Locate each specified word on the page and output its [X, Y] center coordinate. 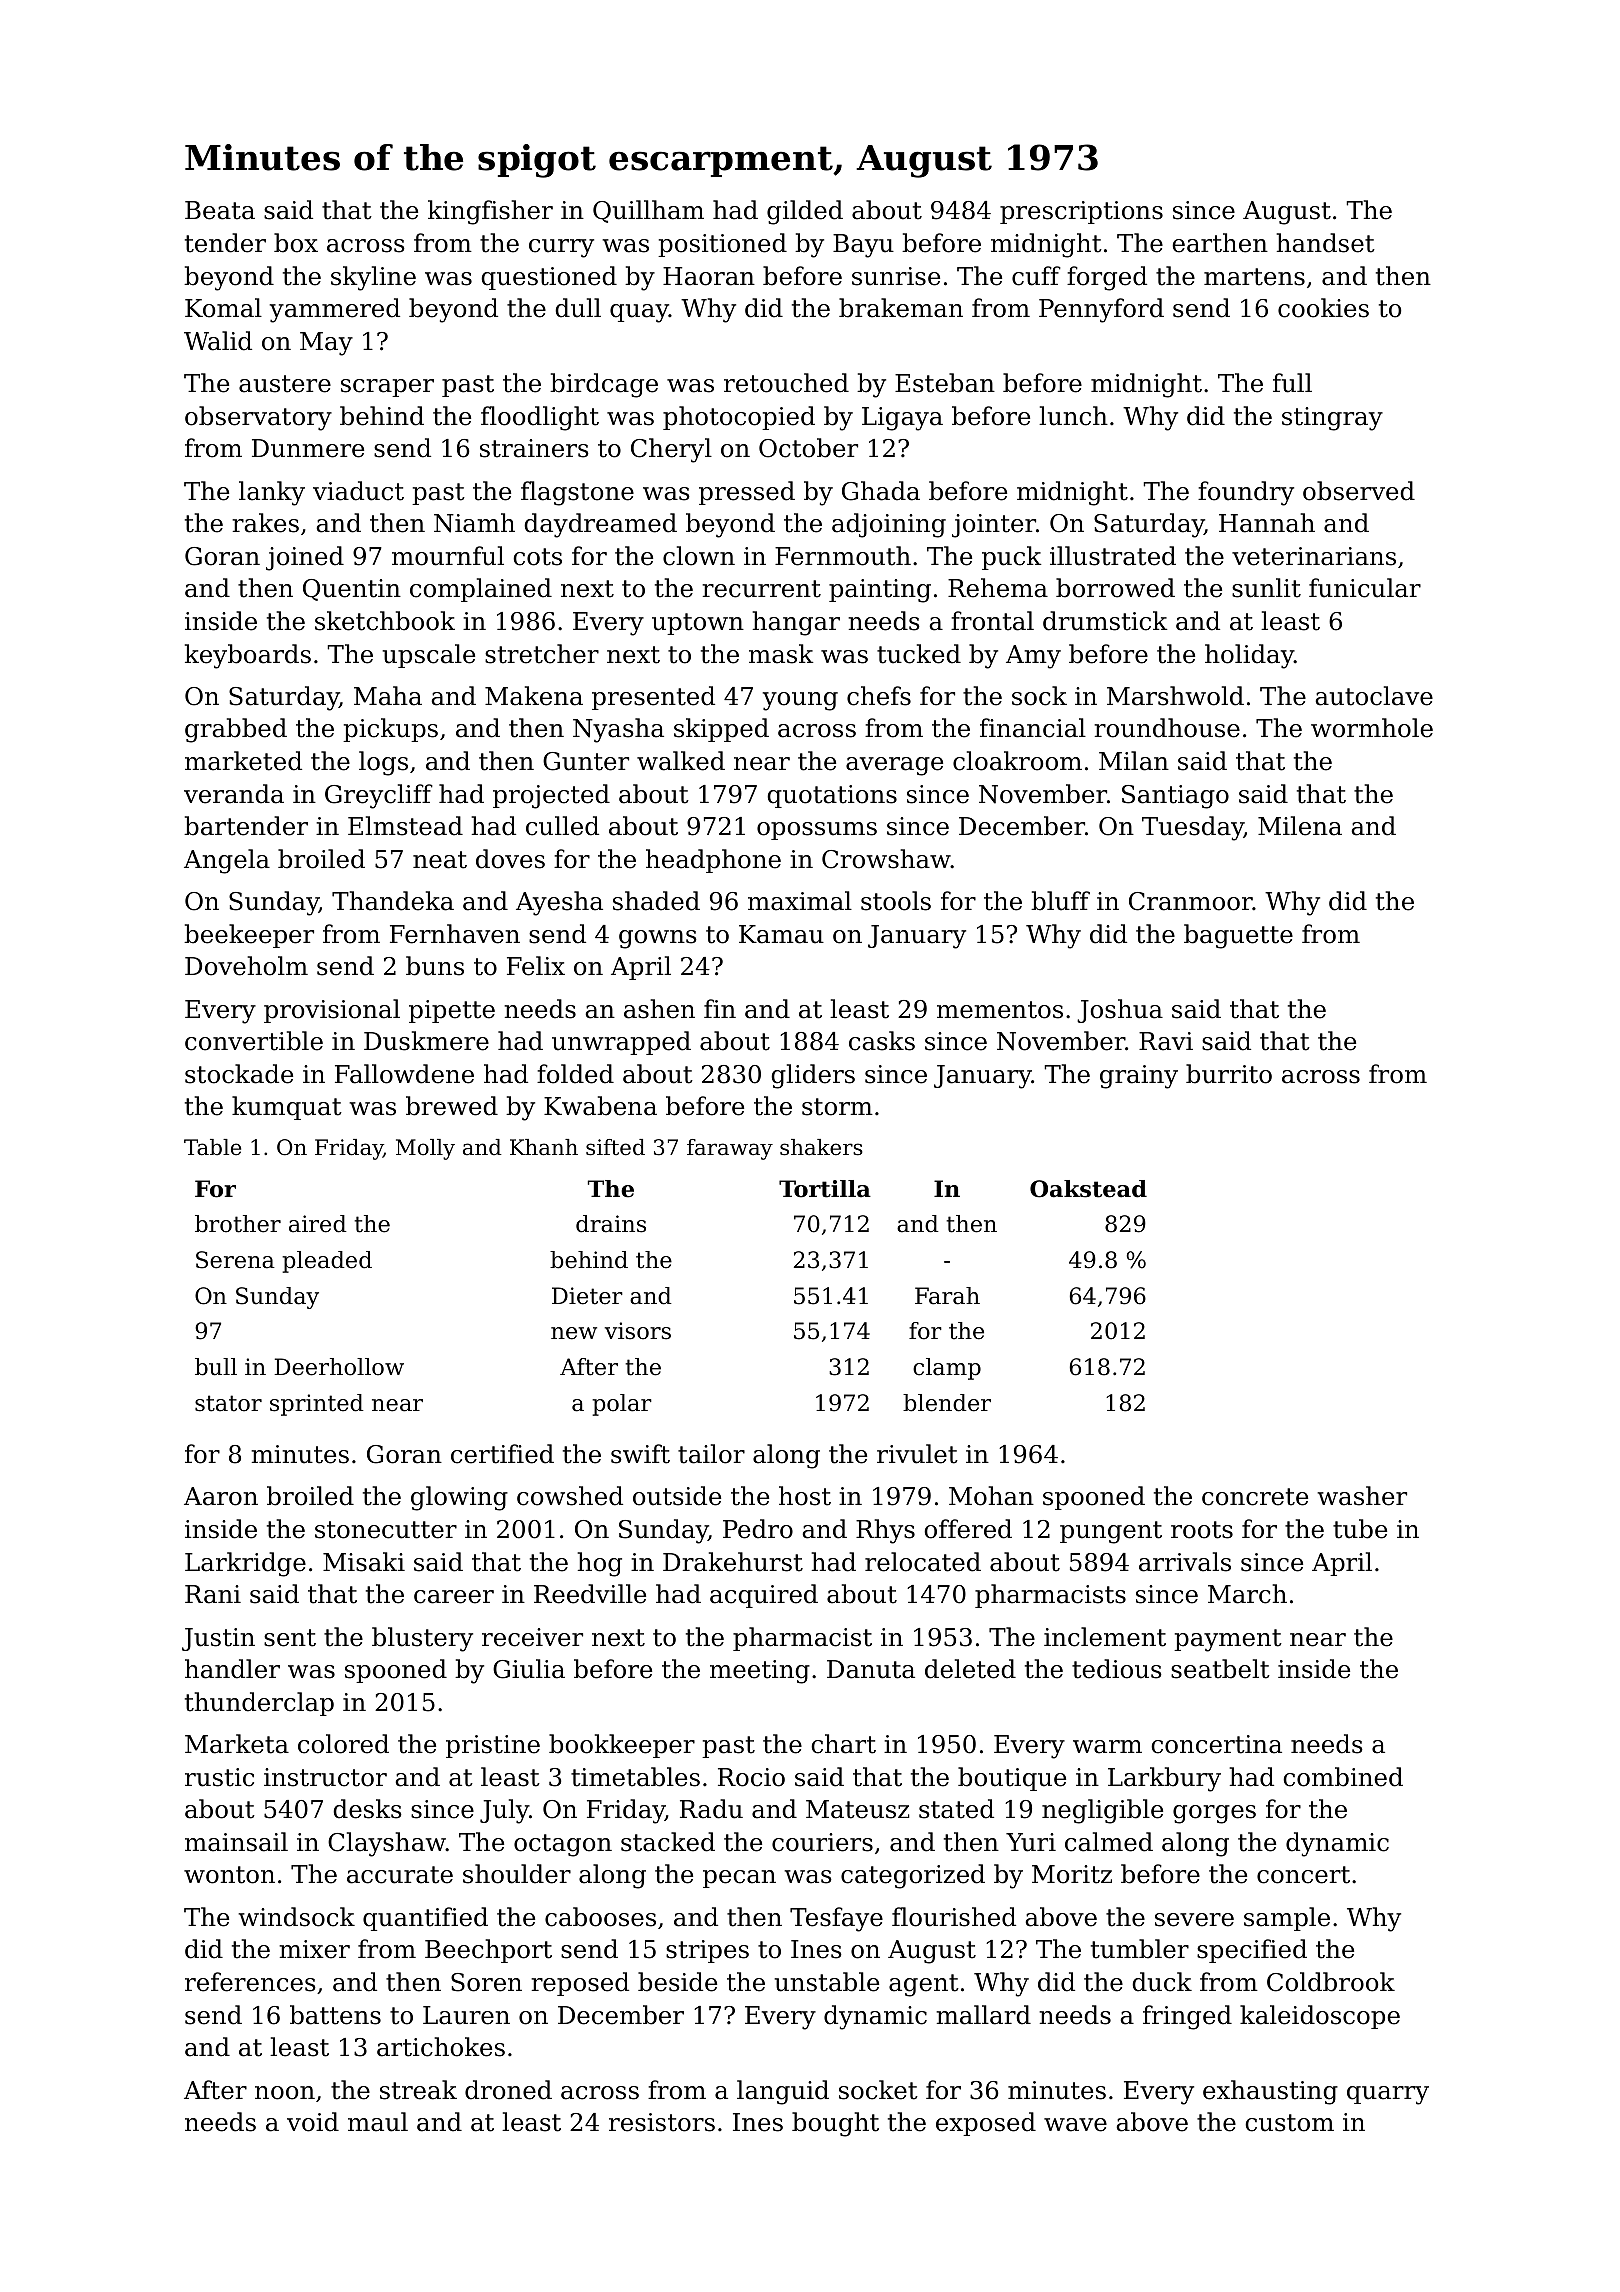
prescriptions [1081, 212]
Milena [1300, 826]
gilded [805, 212]
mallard [983, 2015]
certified [502, 1454]
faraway [730, 1149]
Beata [220, 210]
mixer [314, 1949]
